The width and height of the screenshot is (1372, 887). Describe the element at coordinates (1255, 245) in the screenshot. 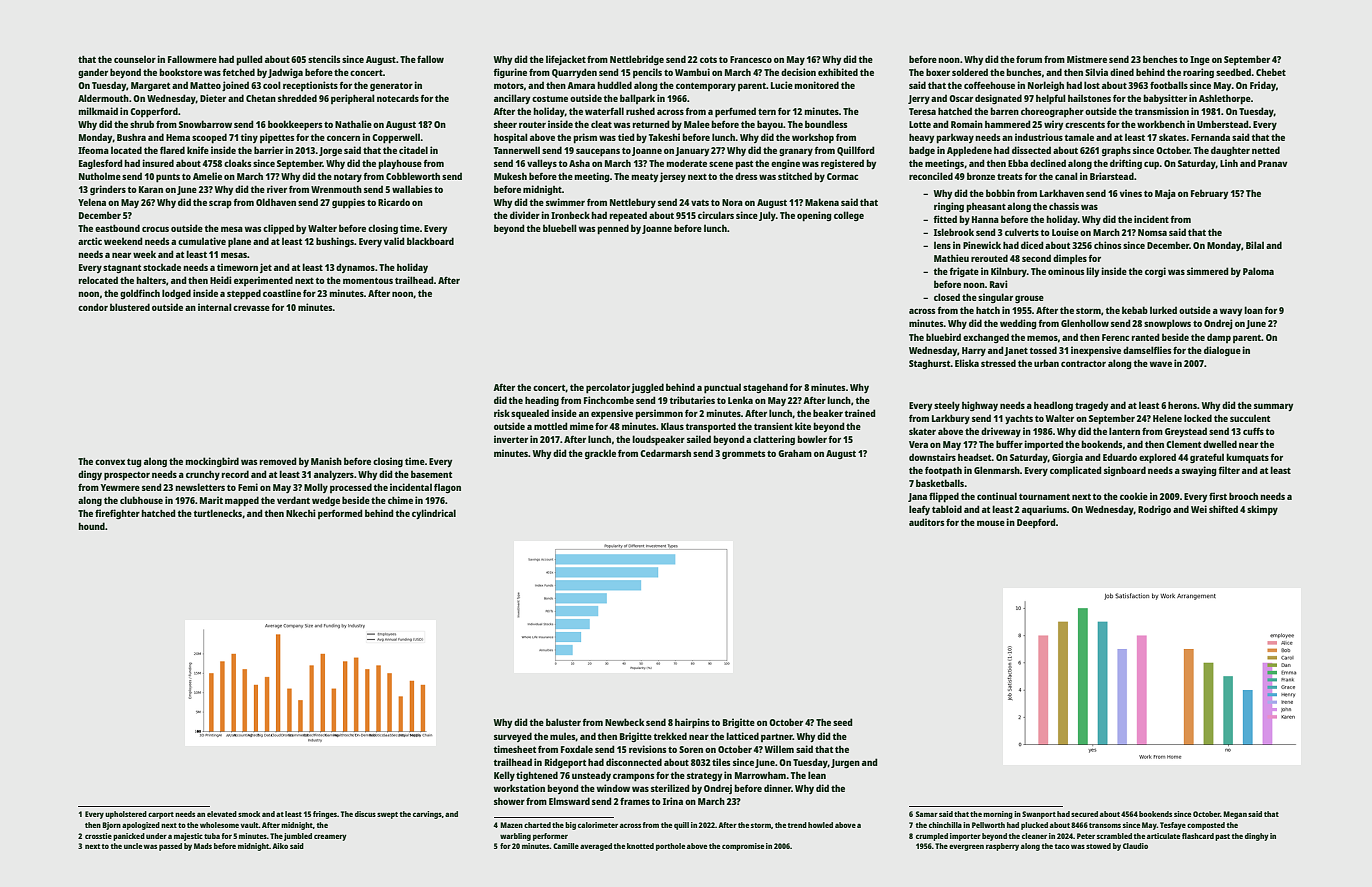

I see `Bilal` at that location.
